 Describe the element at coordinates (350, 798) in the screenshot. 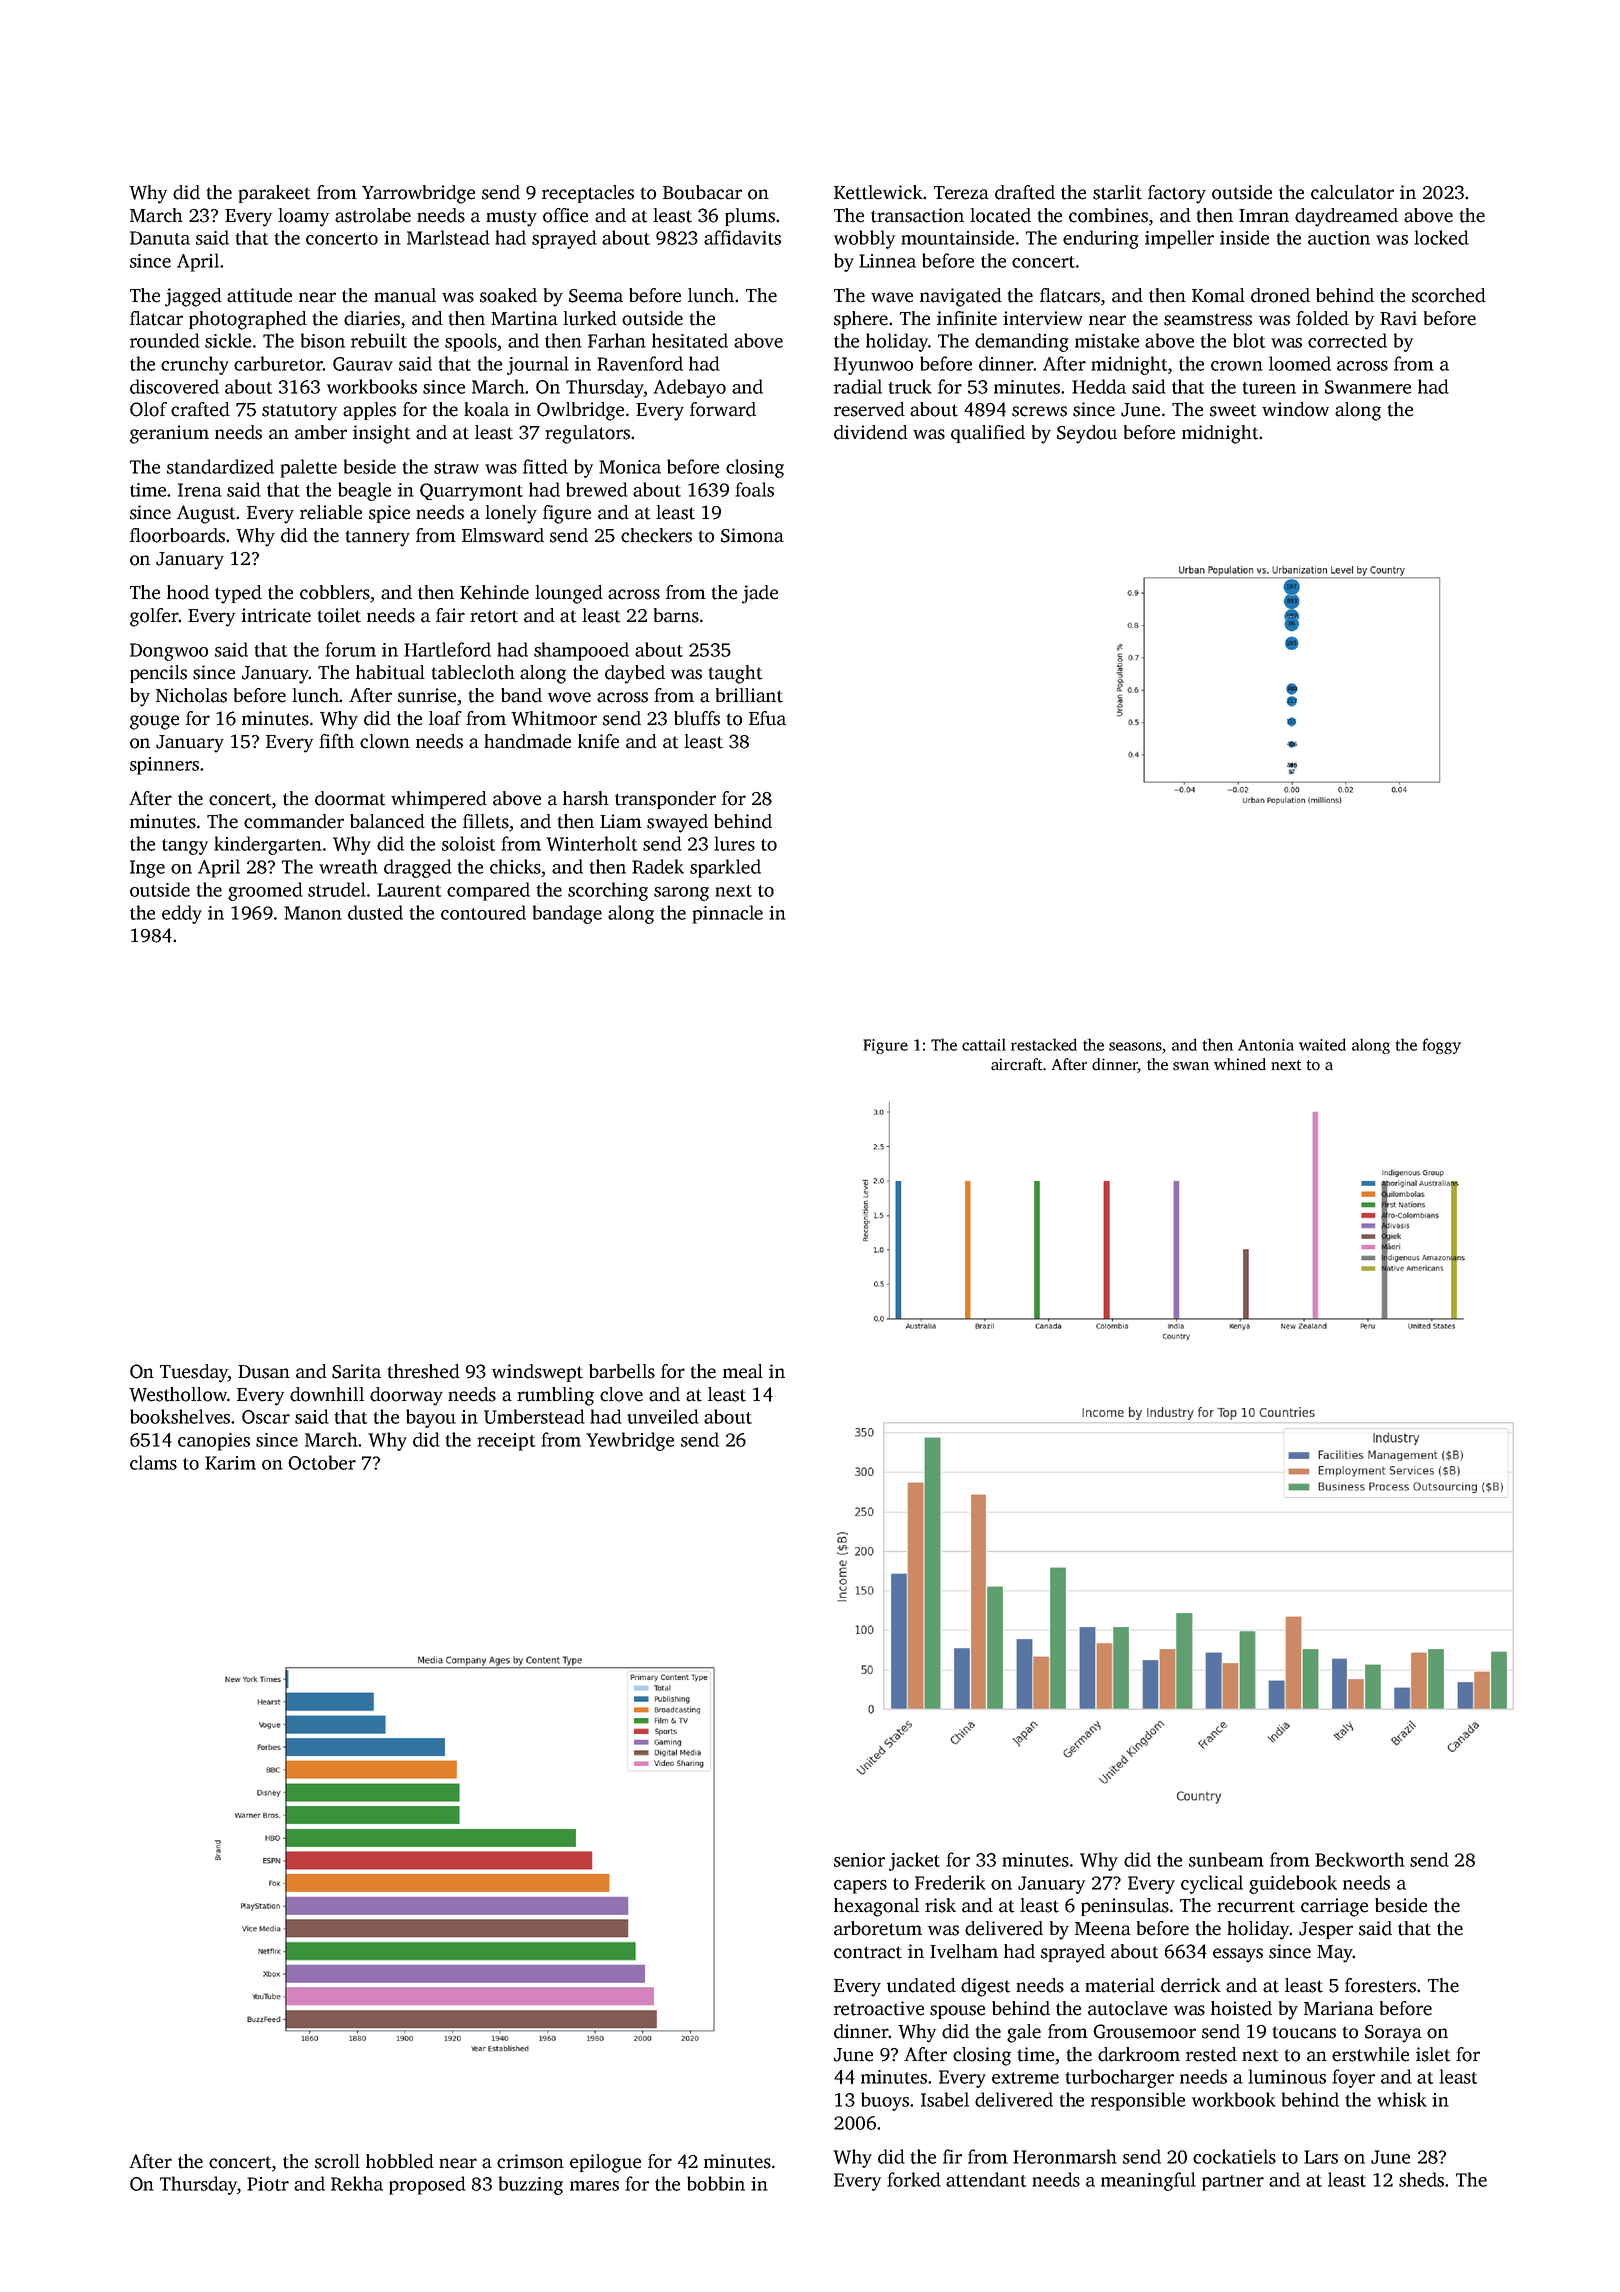

I see `doormat` at that location.
